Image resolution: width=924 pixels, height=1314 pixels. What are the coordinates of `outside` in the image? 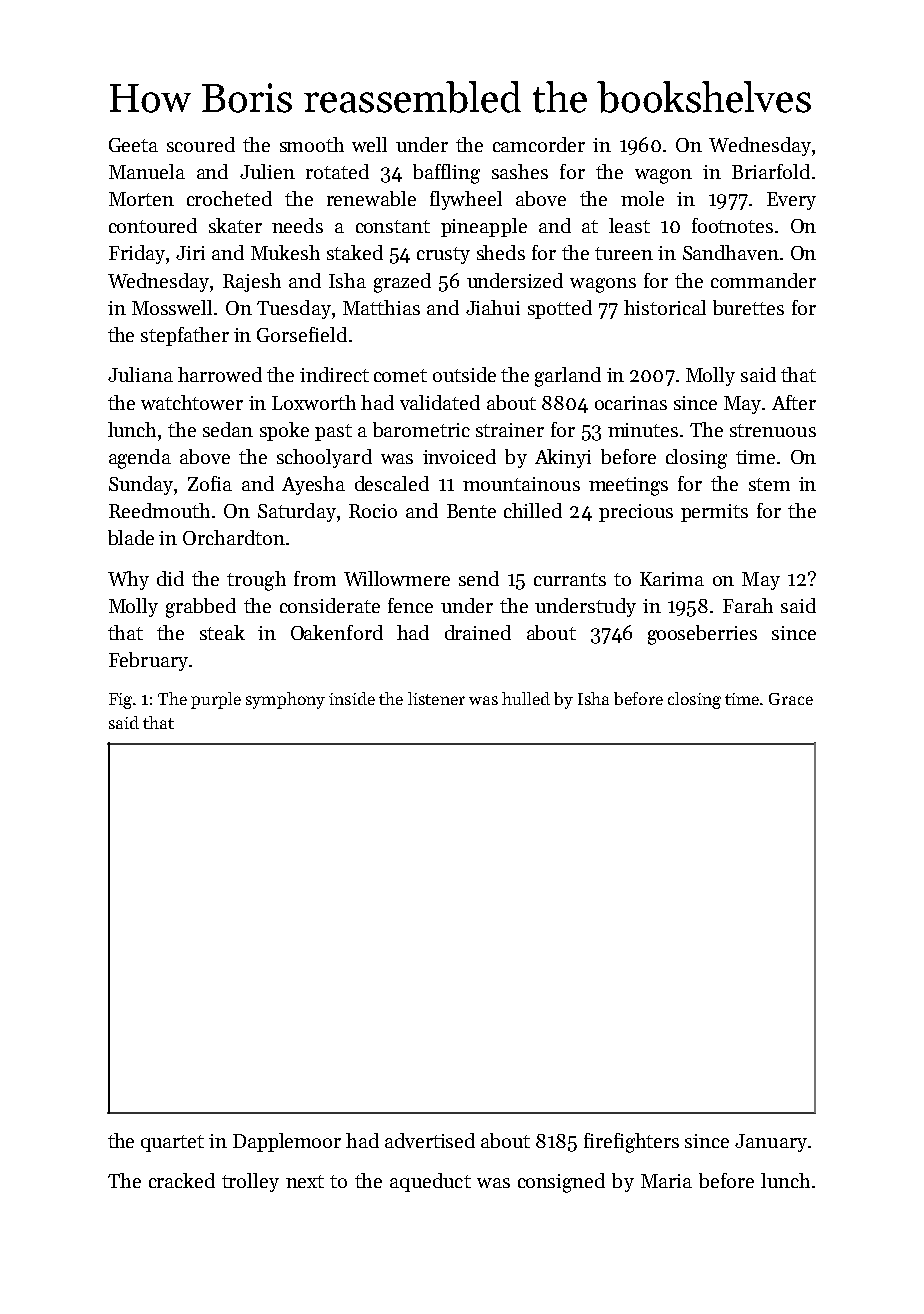 It's located at (464, 374).
